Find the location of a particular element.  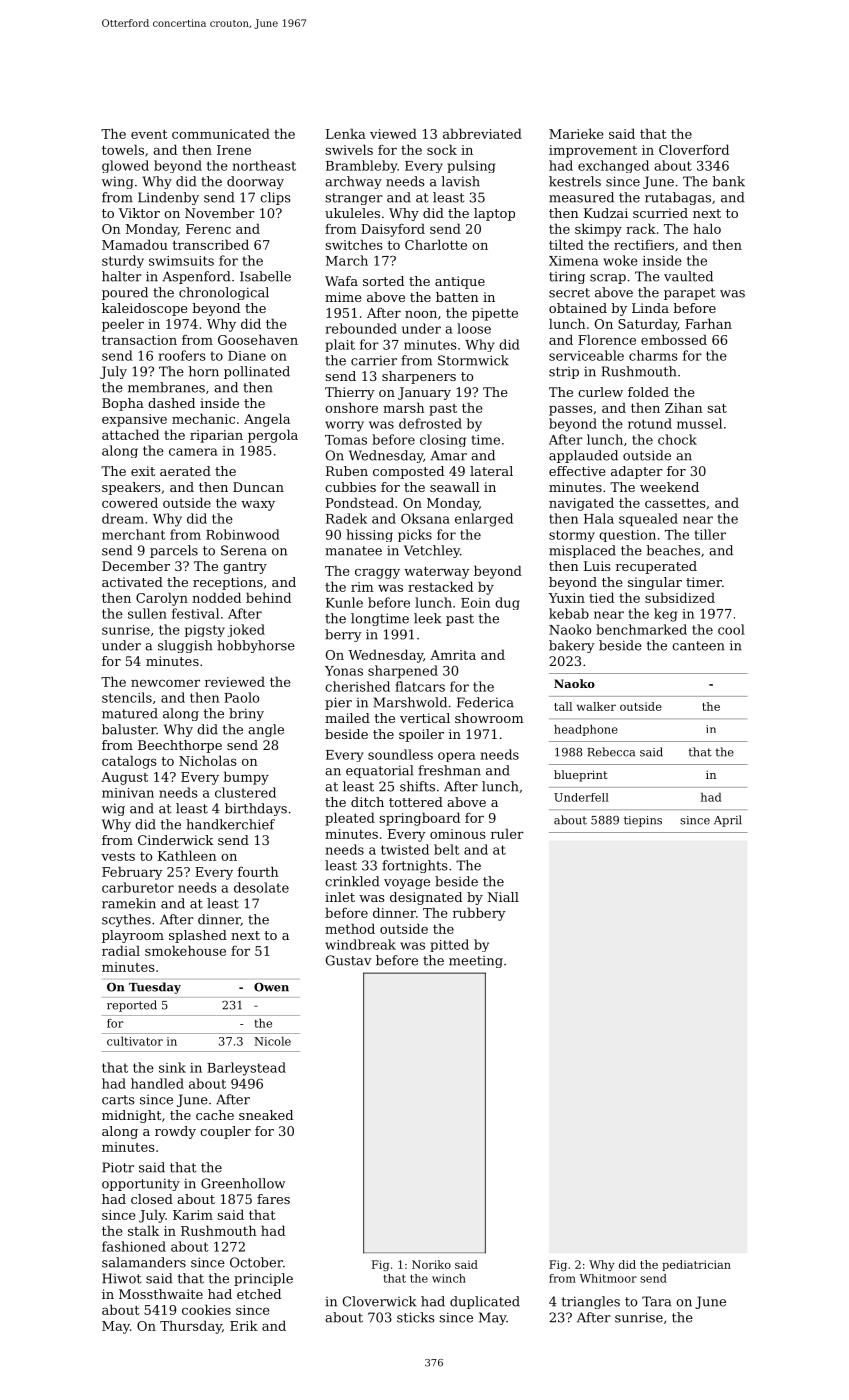

defrosted is located at coordinates (430, 423).
